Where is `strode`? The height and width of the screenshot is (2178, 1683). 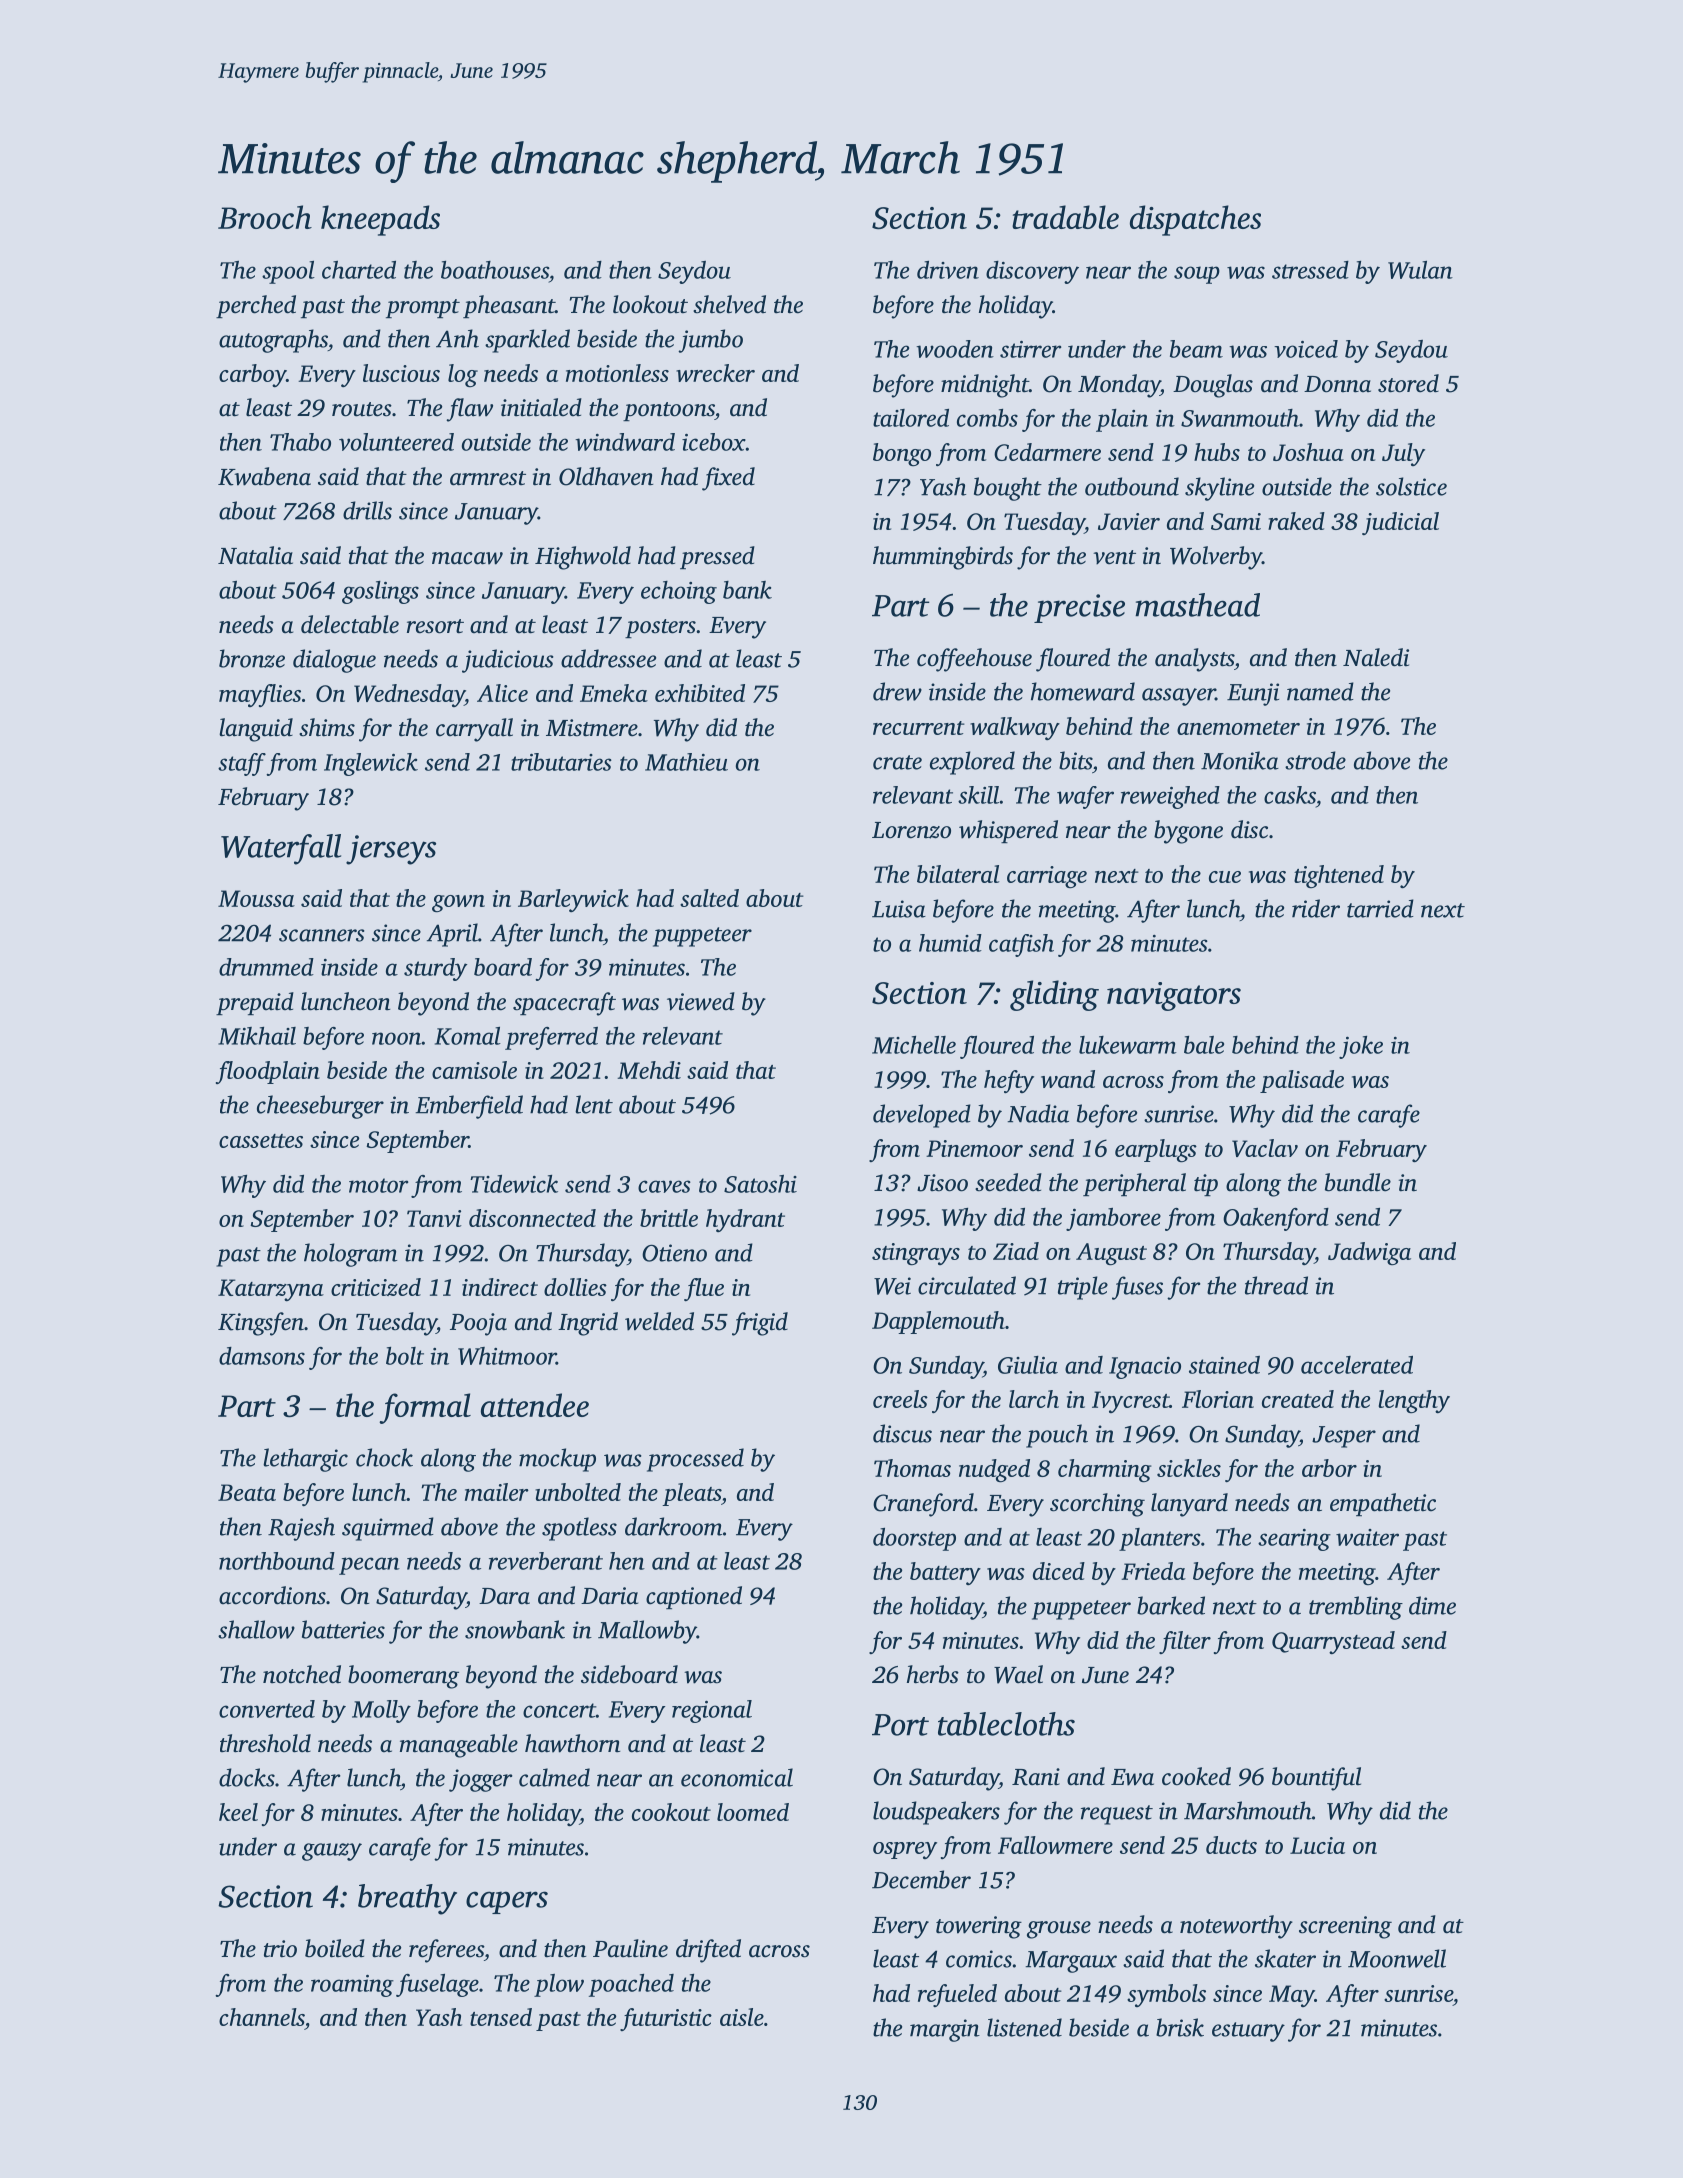
strode is located at coordinates (1315, 760).
